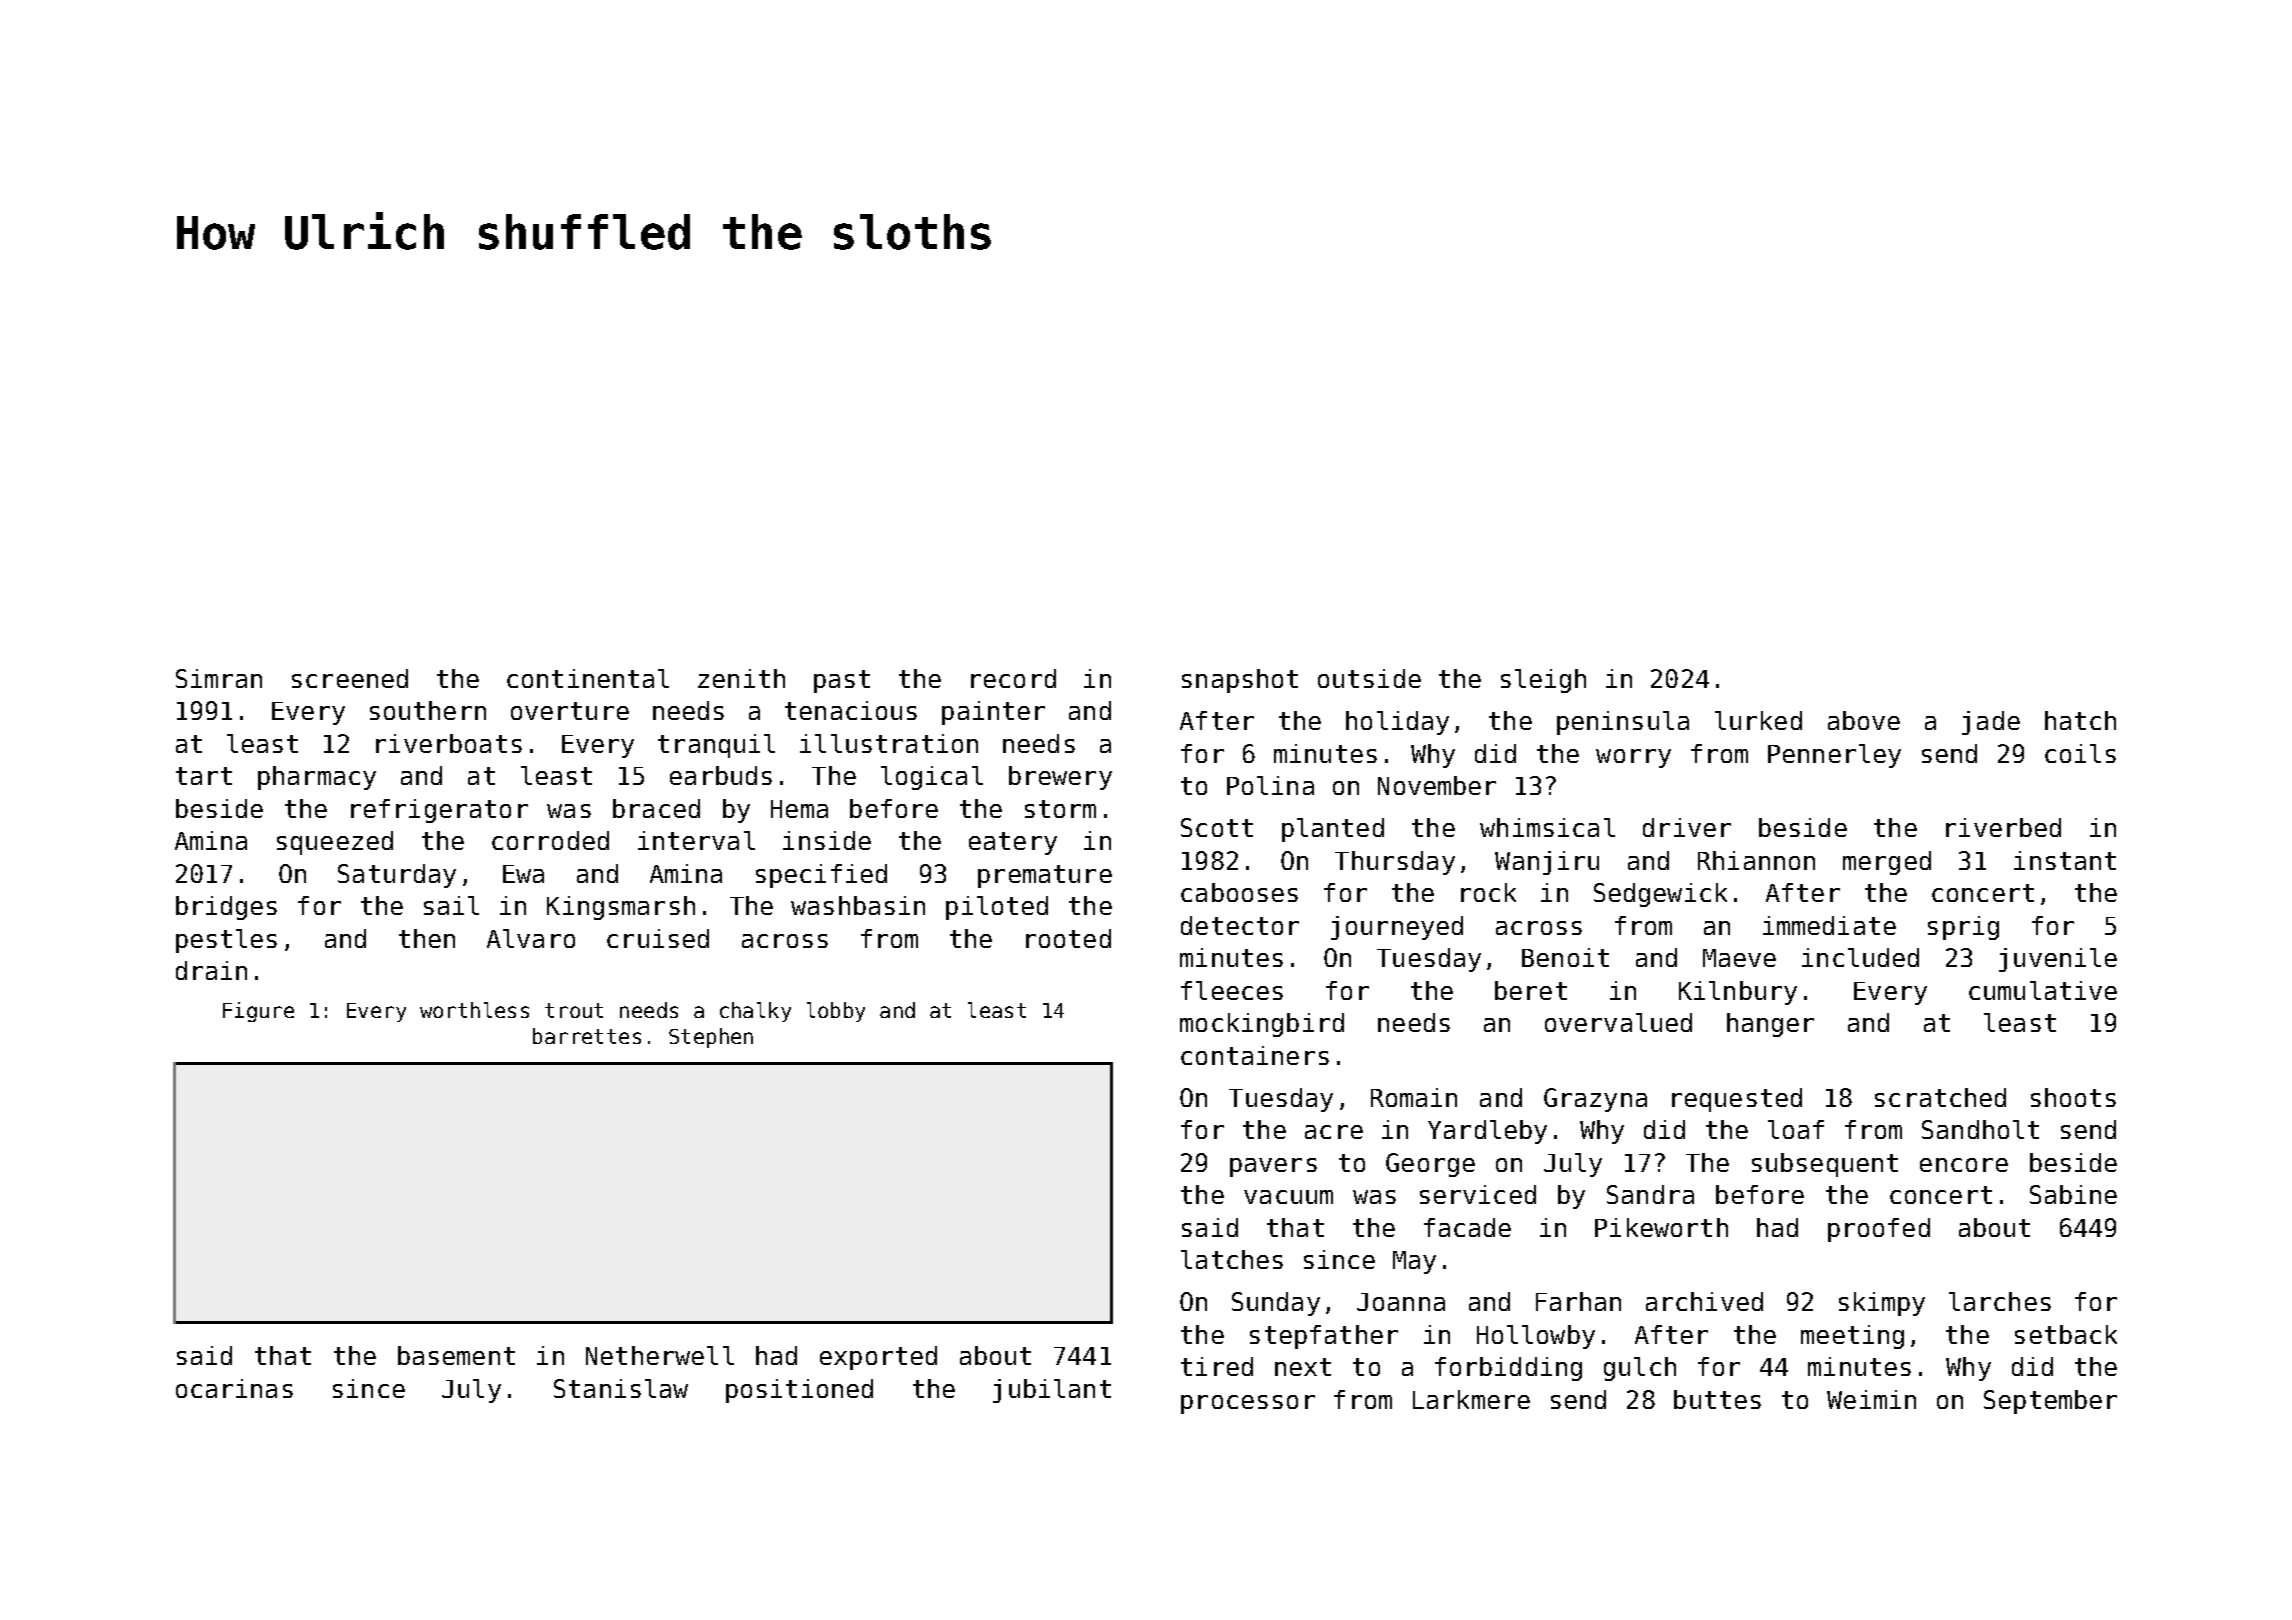  I want to click on basement, so click(456, 1355).
